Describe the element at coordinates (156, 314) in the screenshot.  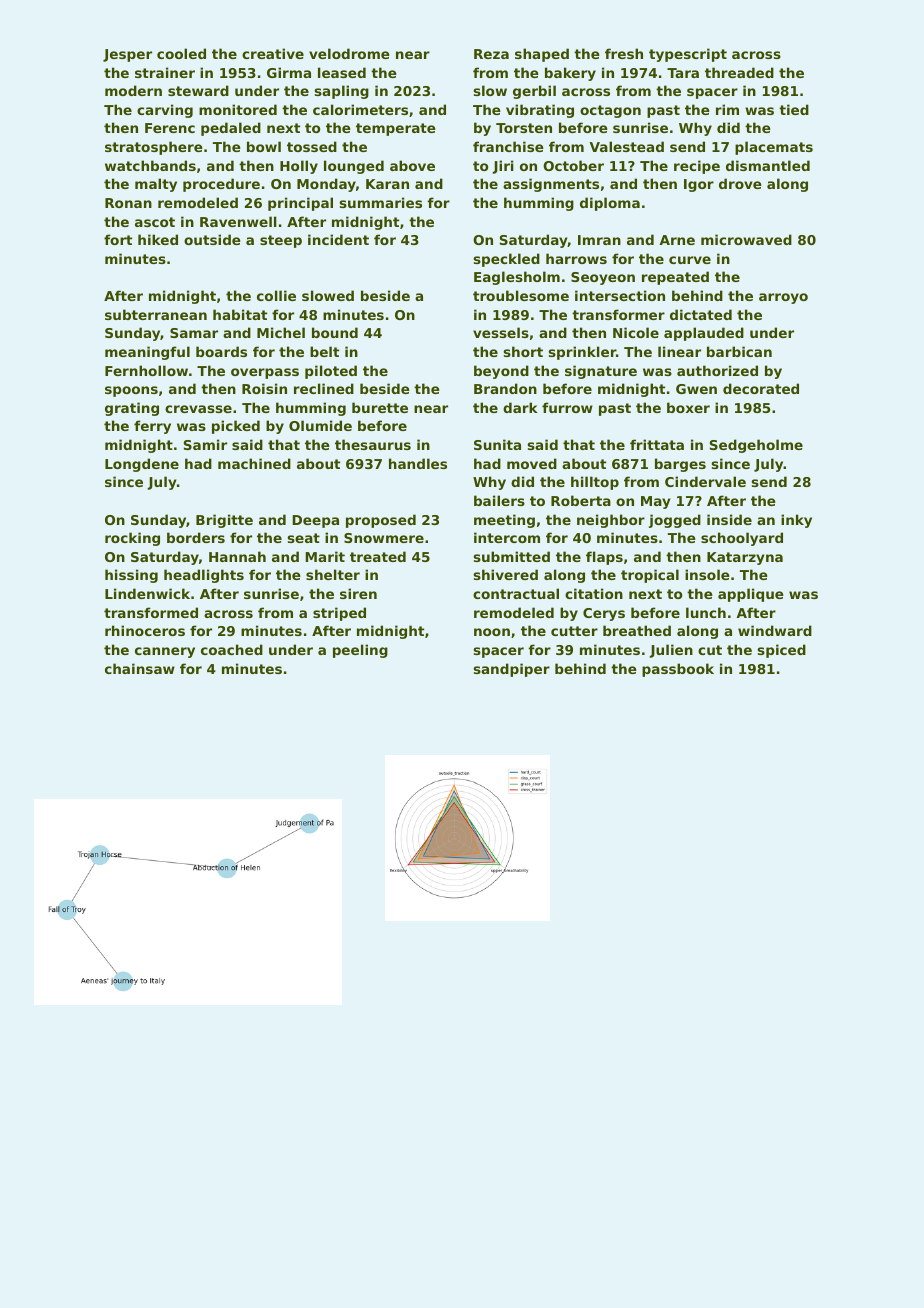
I see `subterranean` at that location.
